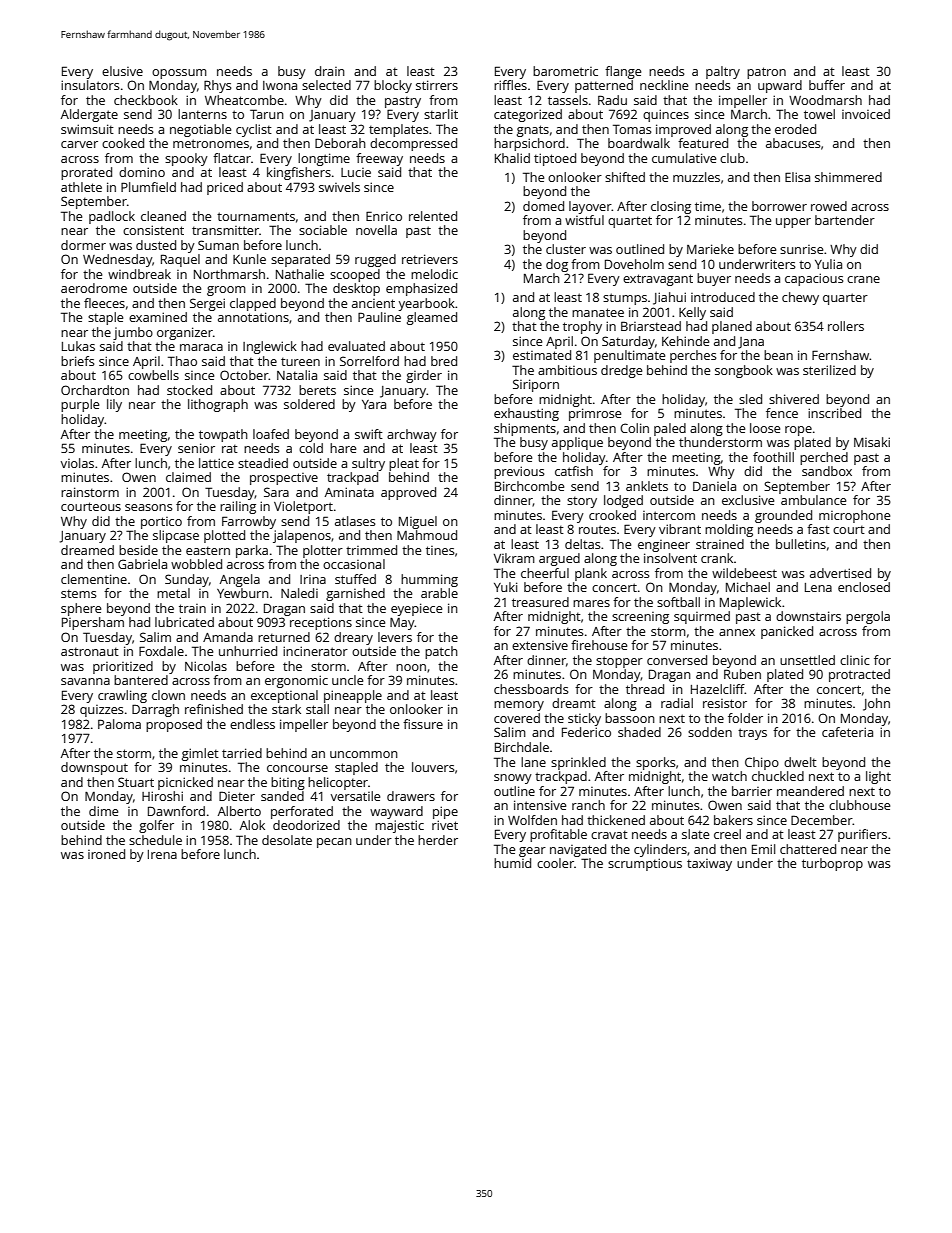 Image resolution: width=952 pixels, height=1233 pixels. Describe the element at coordinates (828, 264) in the screenshot. I see `Yulia` at that location.
